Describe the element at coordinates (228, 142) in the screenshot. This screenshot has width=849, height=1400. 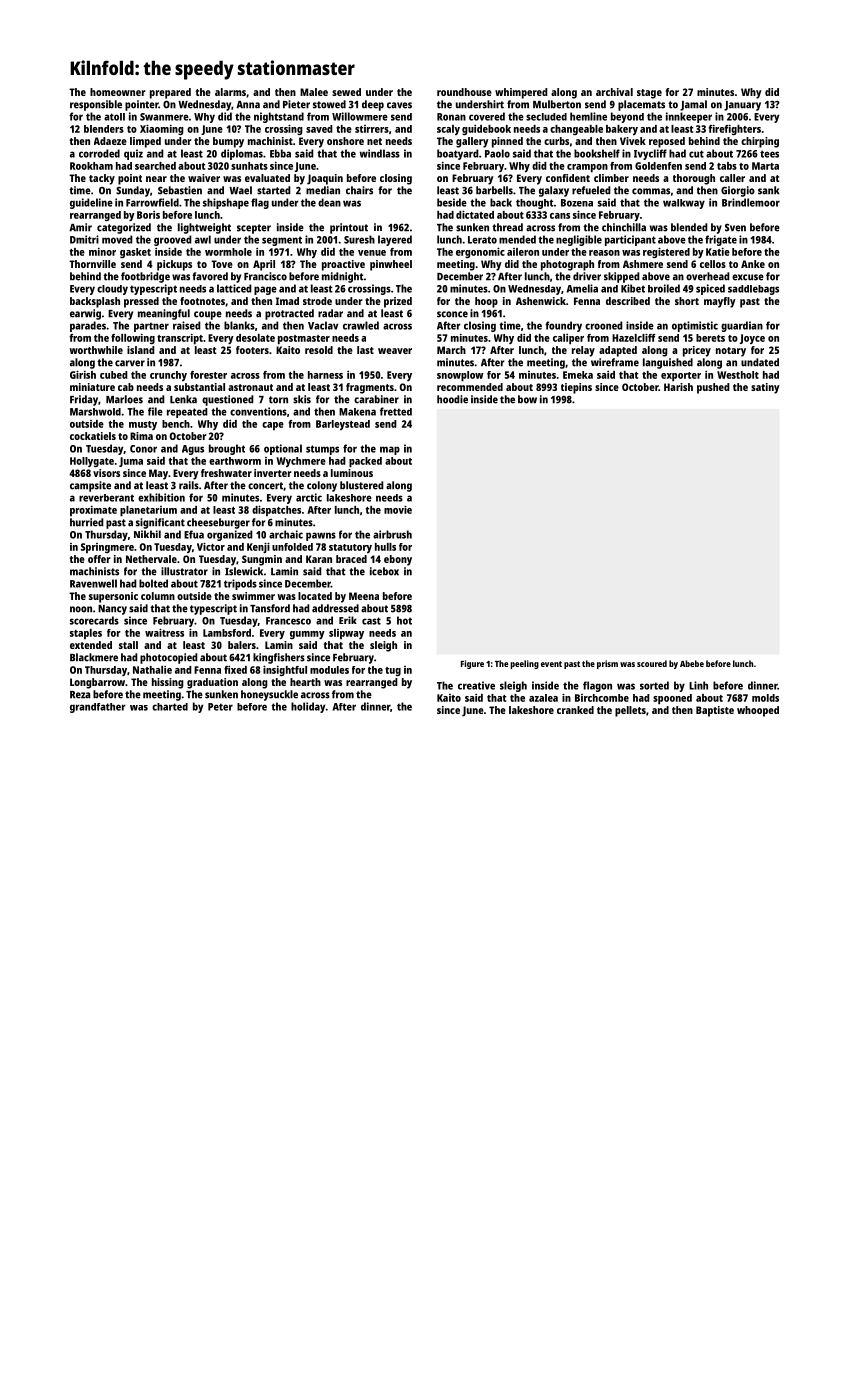
I see `bumpy` at that location.
